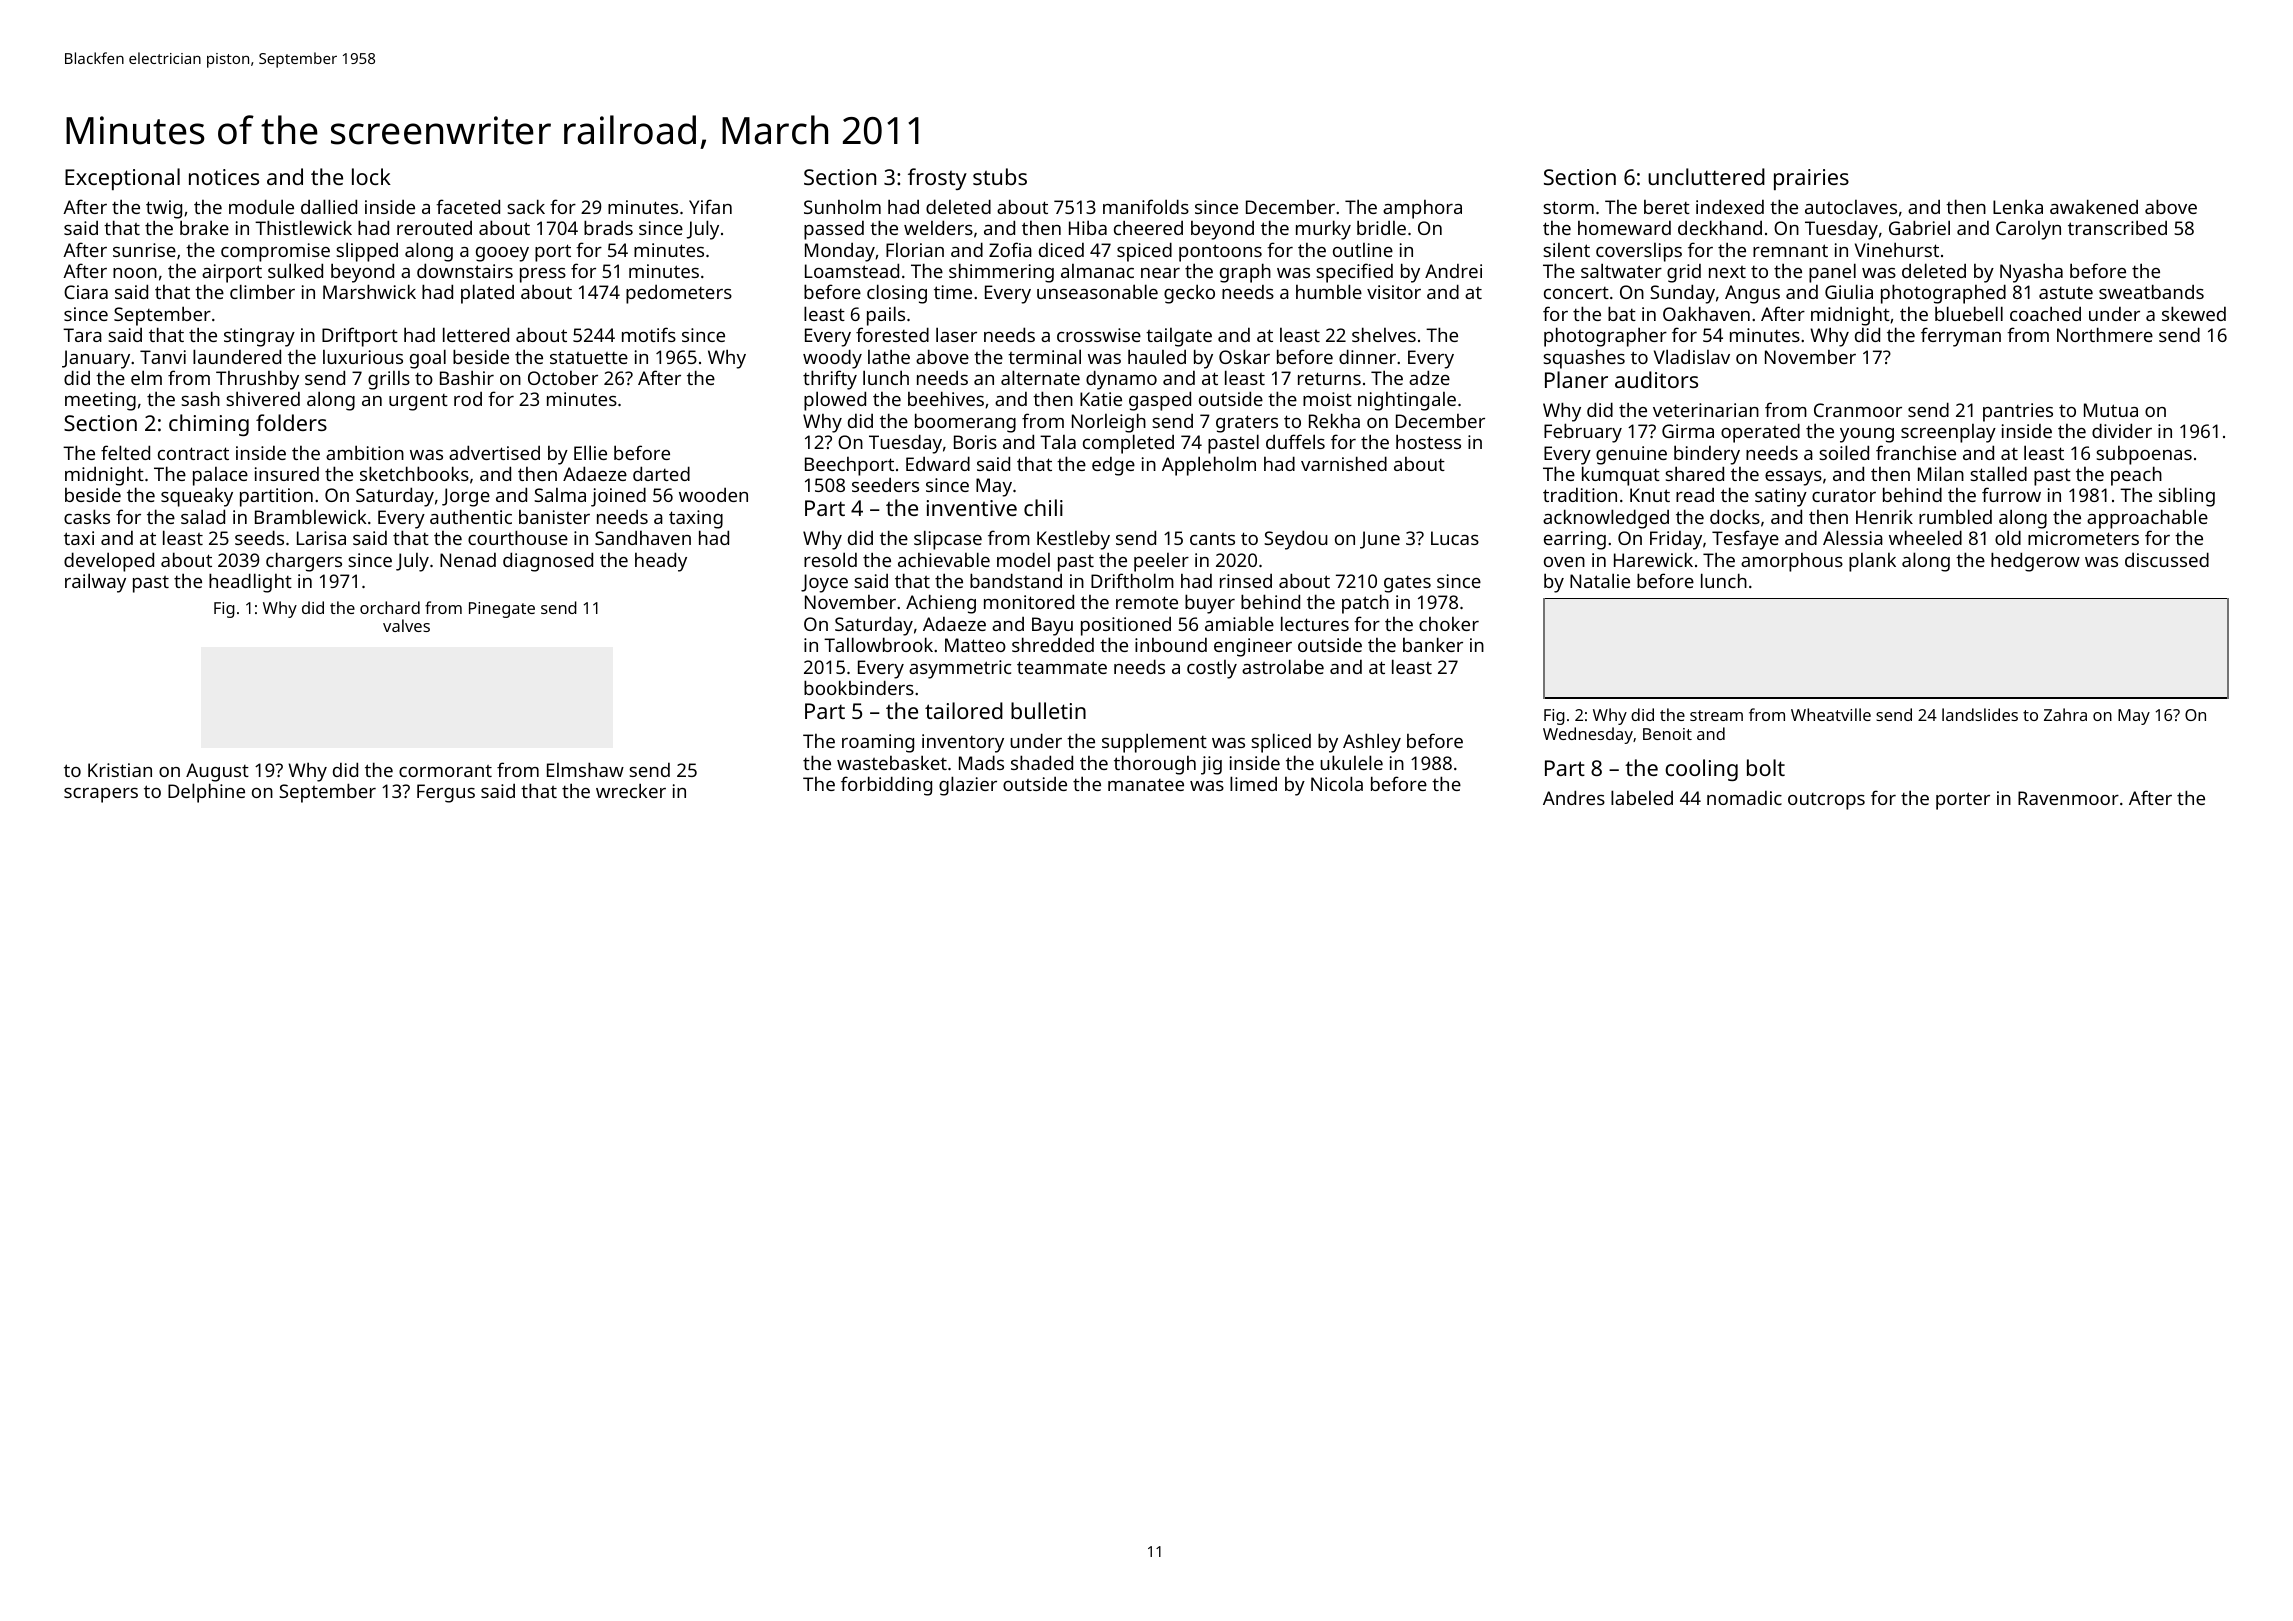 This screenshot has height=1621, width=2293. Describe the element at coordinates (968, 786) in the screenshot. I see `glazier` at that location.
